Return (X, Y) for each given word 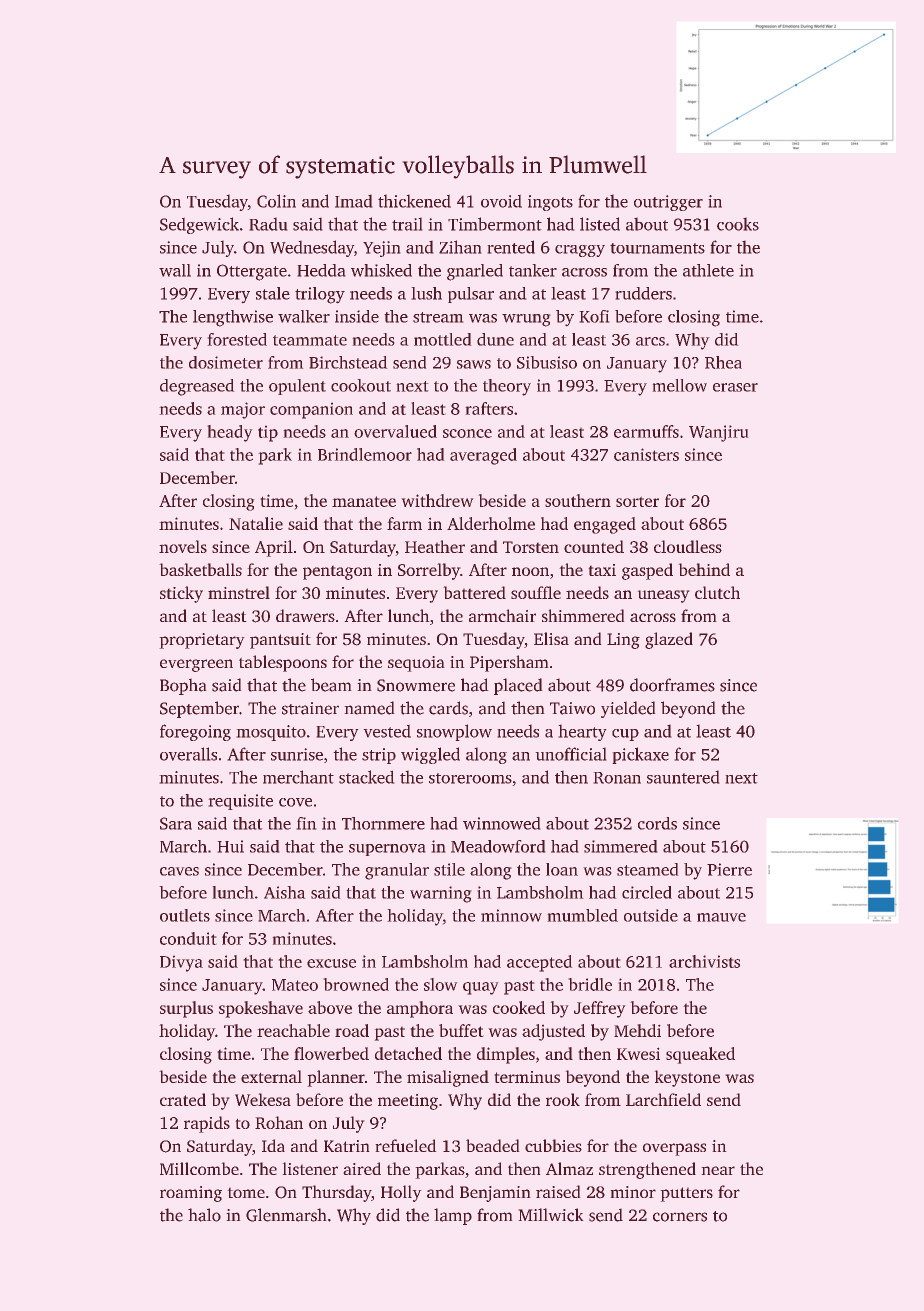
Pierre (729, 869)
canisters (646, 454)
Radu (268, 224)
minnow (511, 915)
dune (495, 339)
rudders (643, 293)
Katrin (347, 1146)
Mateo (295, 985)
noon (530, 571)
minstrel (239, 592)
